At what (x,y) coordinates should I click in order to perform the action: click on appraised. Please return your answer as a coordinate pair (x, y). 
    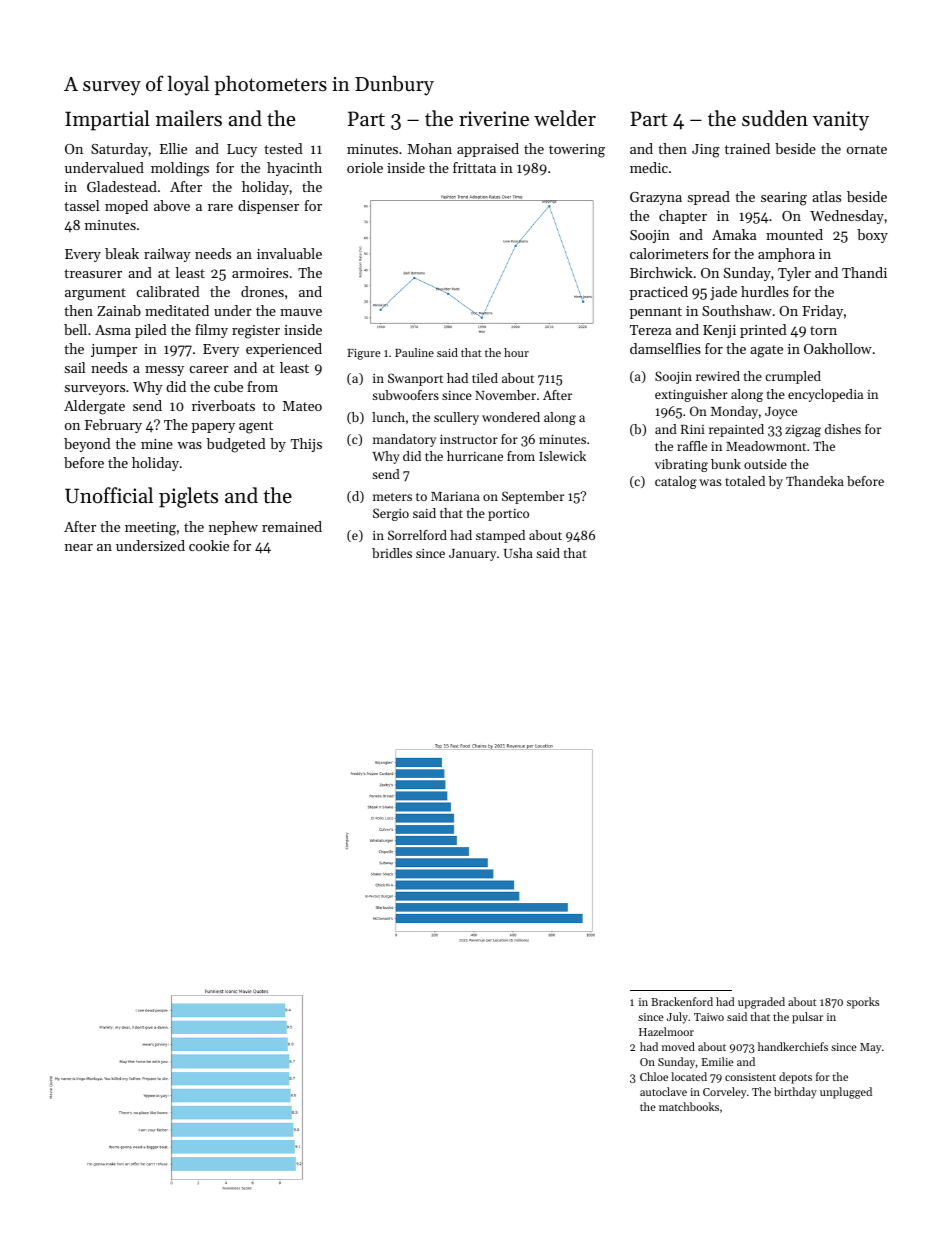
    Looking at the image, I should click on (488, 150).
